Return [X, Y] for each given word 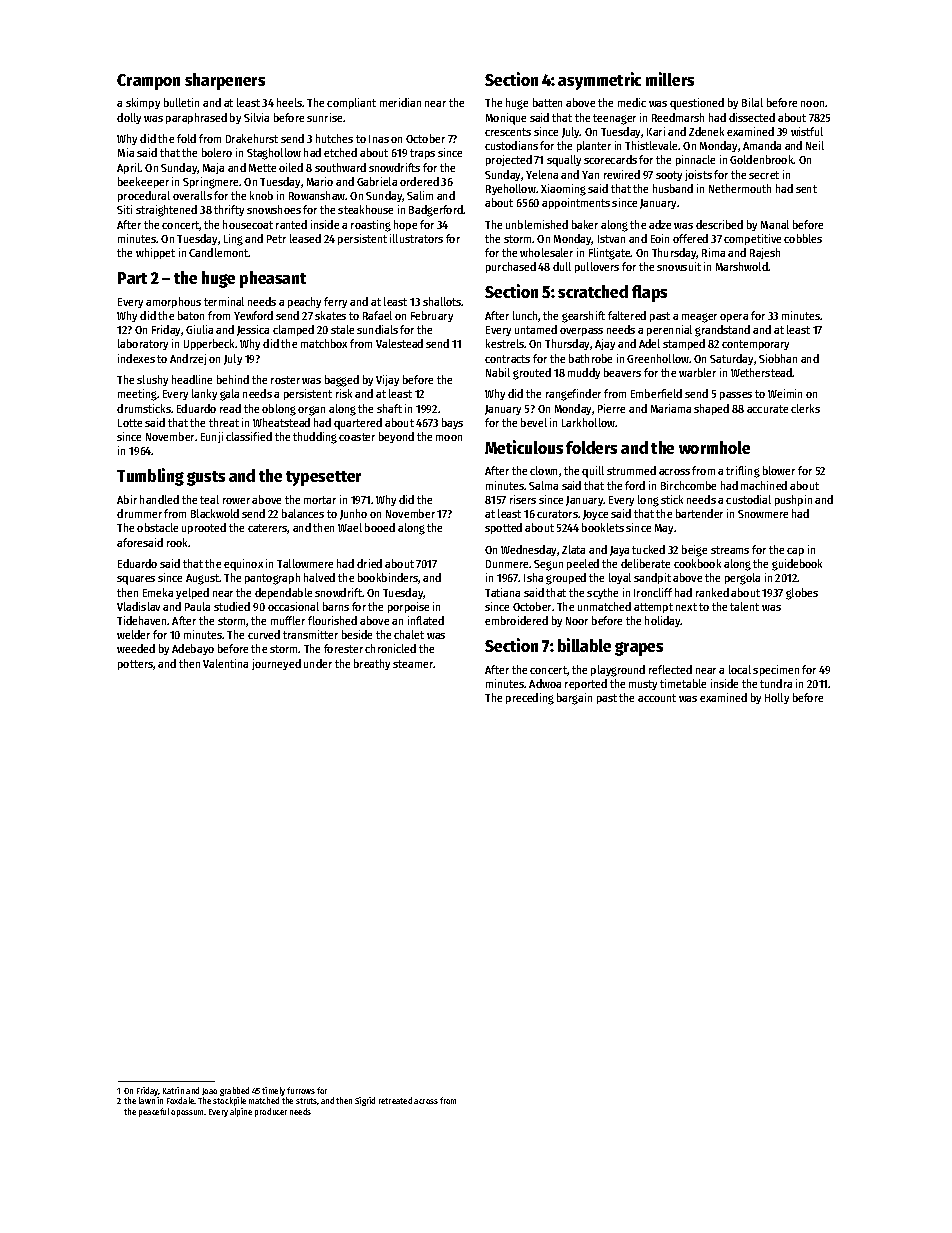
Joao [209, 1091]
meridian [400, 102]
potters [135, 665]
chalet [409, 634]
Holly [777, 698]
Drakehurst [252, 138]
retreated [395, 1100]
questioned [697, 104]
